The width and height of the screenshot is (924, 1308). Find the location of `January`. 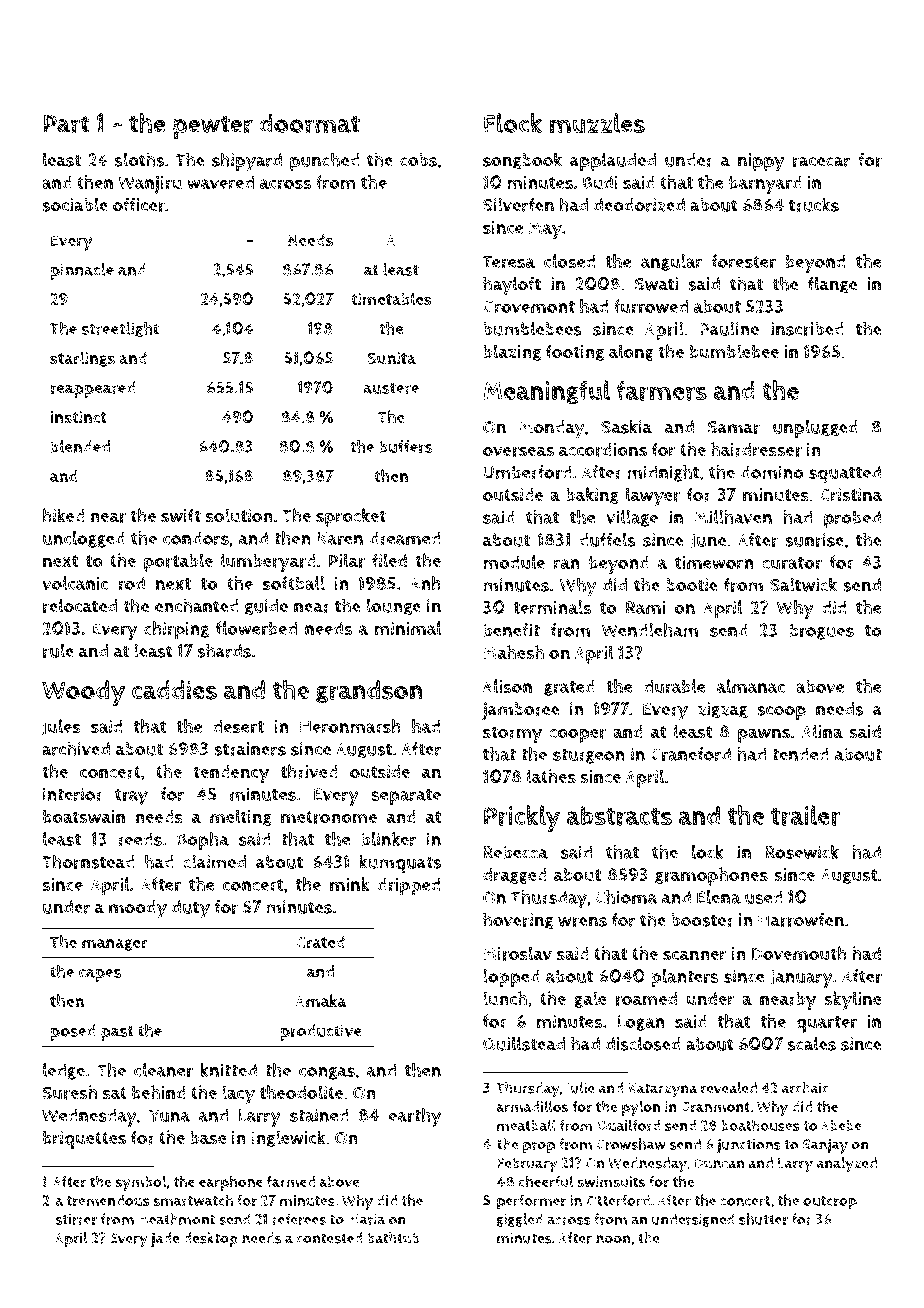

January is located at coordinates (801, 979).
